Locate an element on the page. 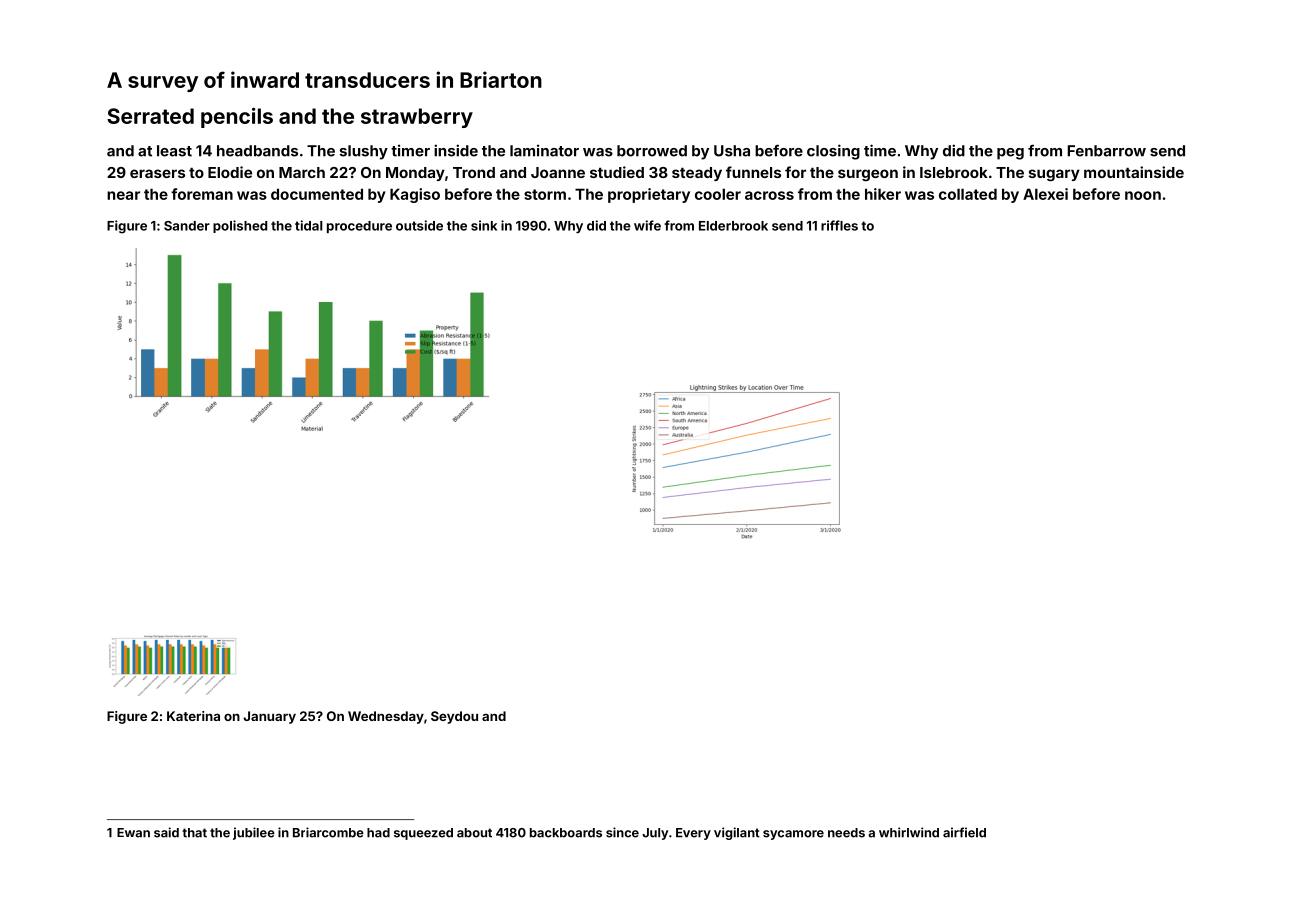  procedure is located at coordinates (359, 227).
